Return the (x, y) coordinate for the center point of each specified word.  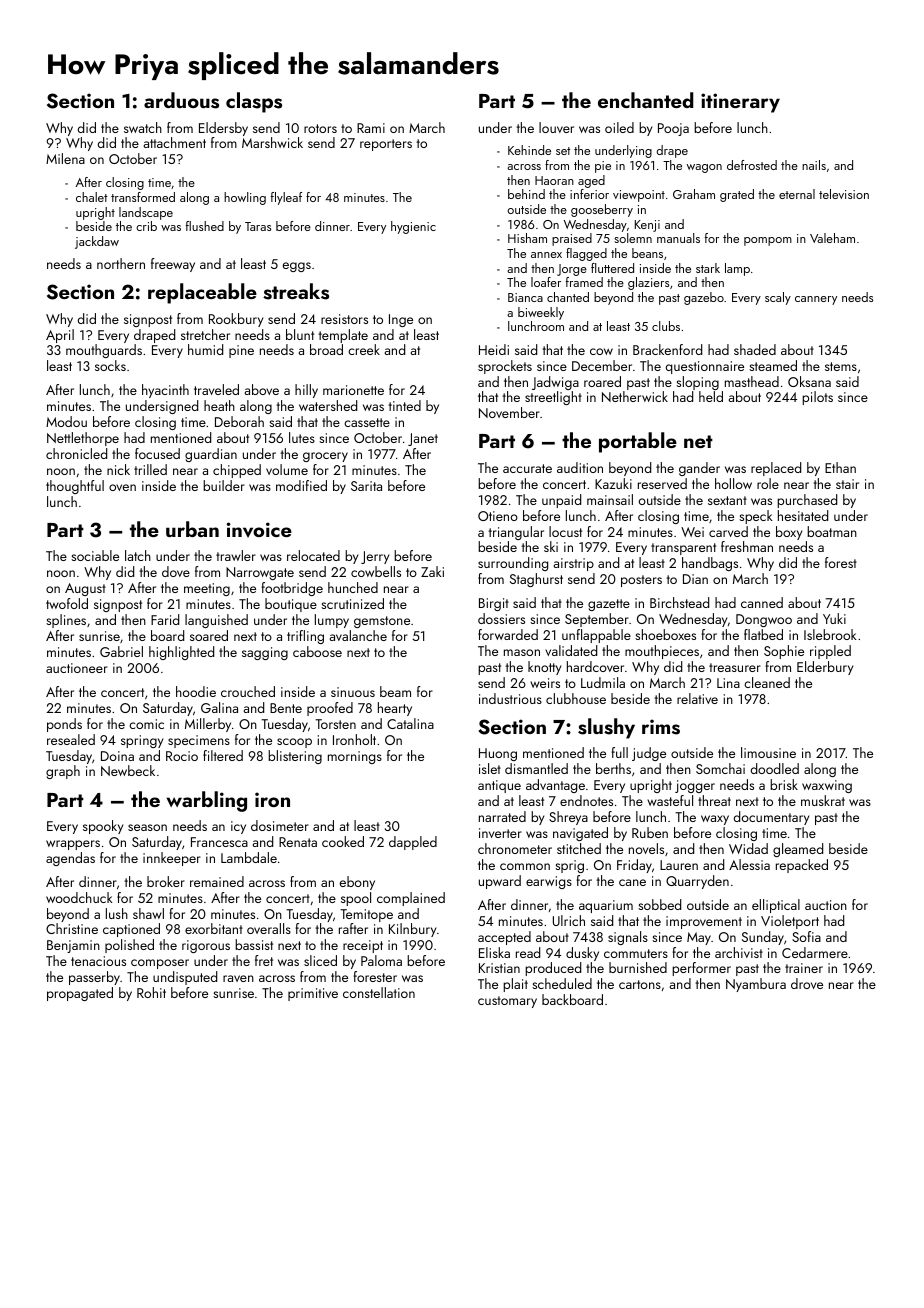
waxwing (827, 786)
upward (500, 882)
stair (847, 484)
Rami (371, 128)
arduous (181, 100)
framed (584, 282)
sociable (95, 555)
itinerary (740, 103)
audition (580, 467)
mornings (355, 757)
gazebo (704, 298)
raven (238, 978)
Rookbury (236, 320)
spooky (103, 827)
